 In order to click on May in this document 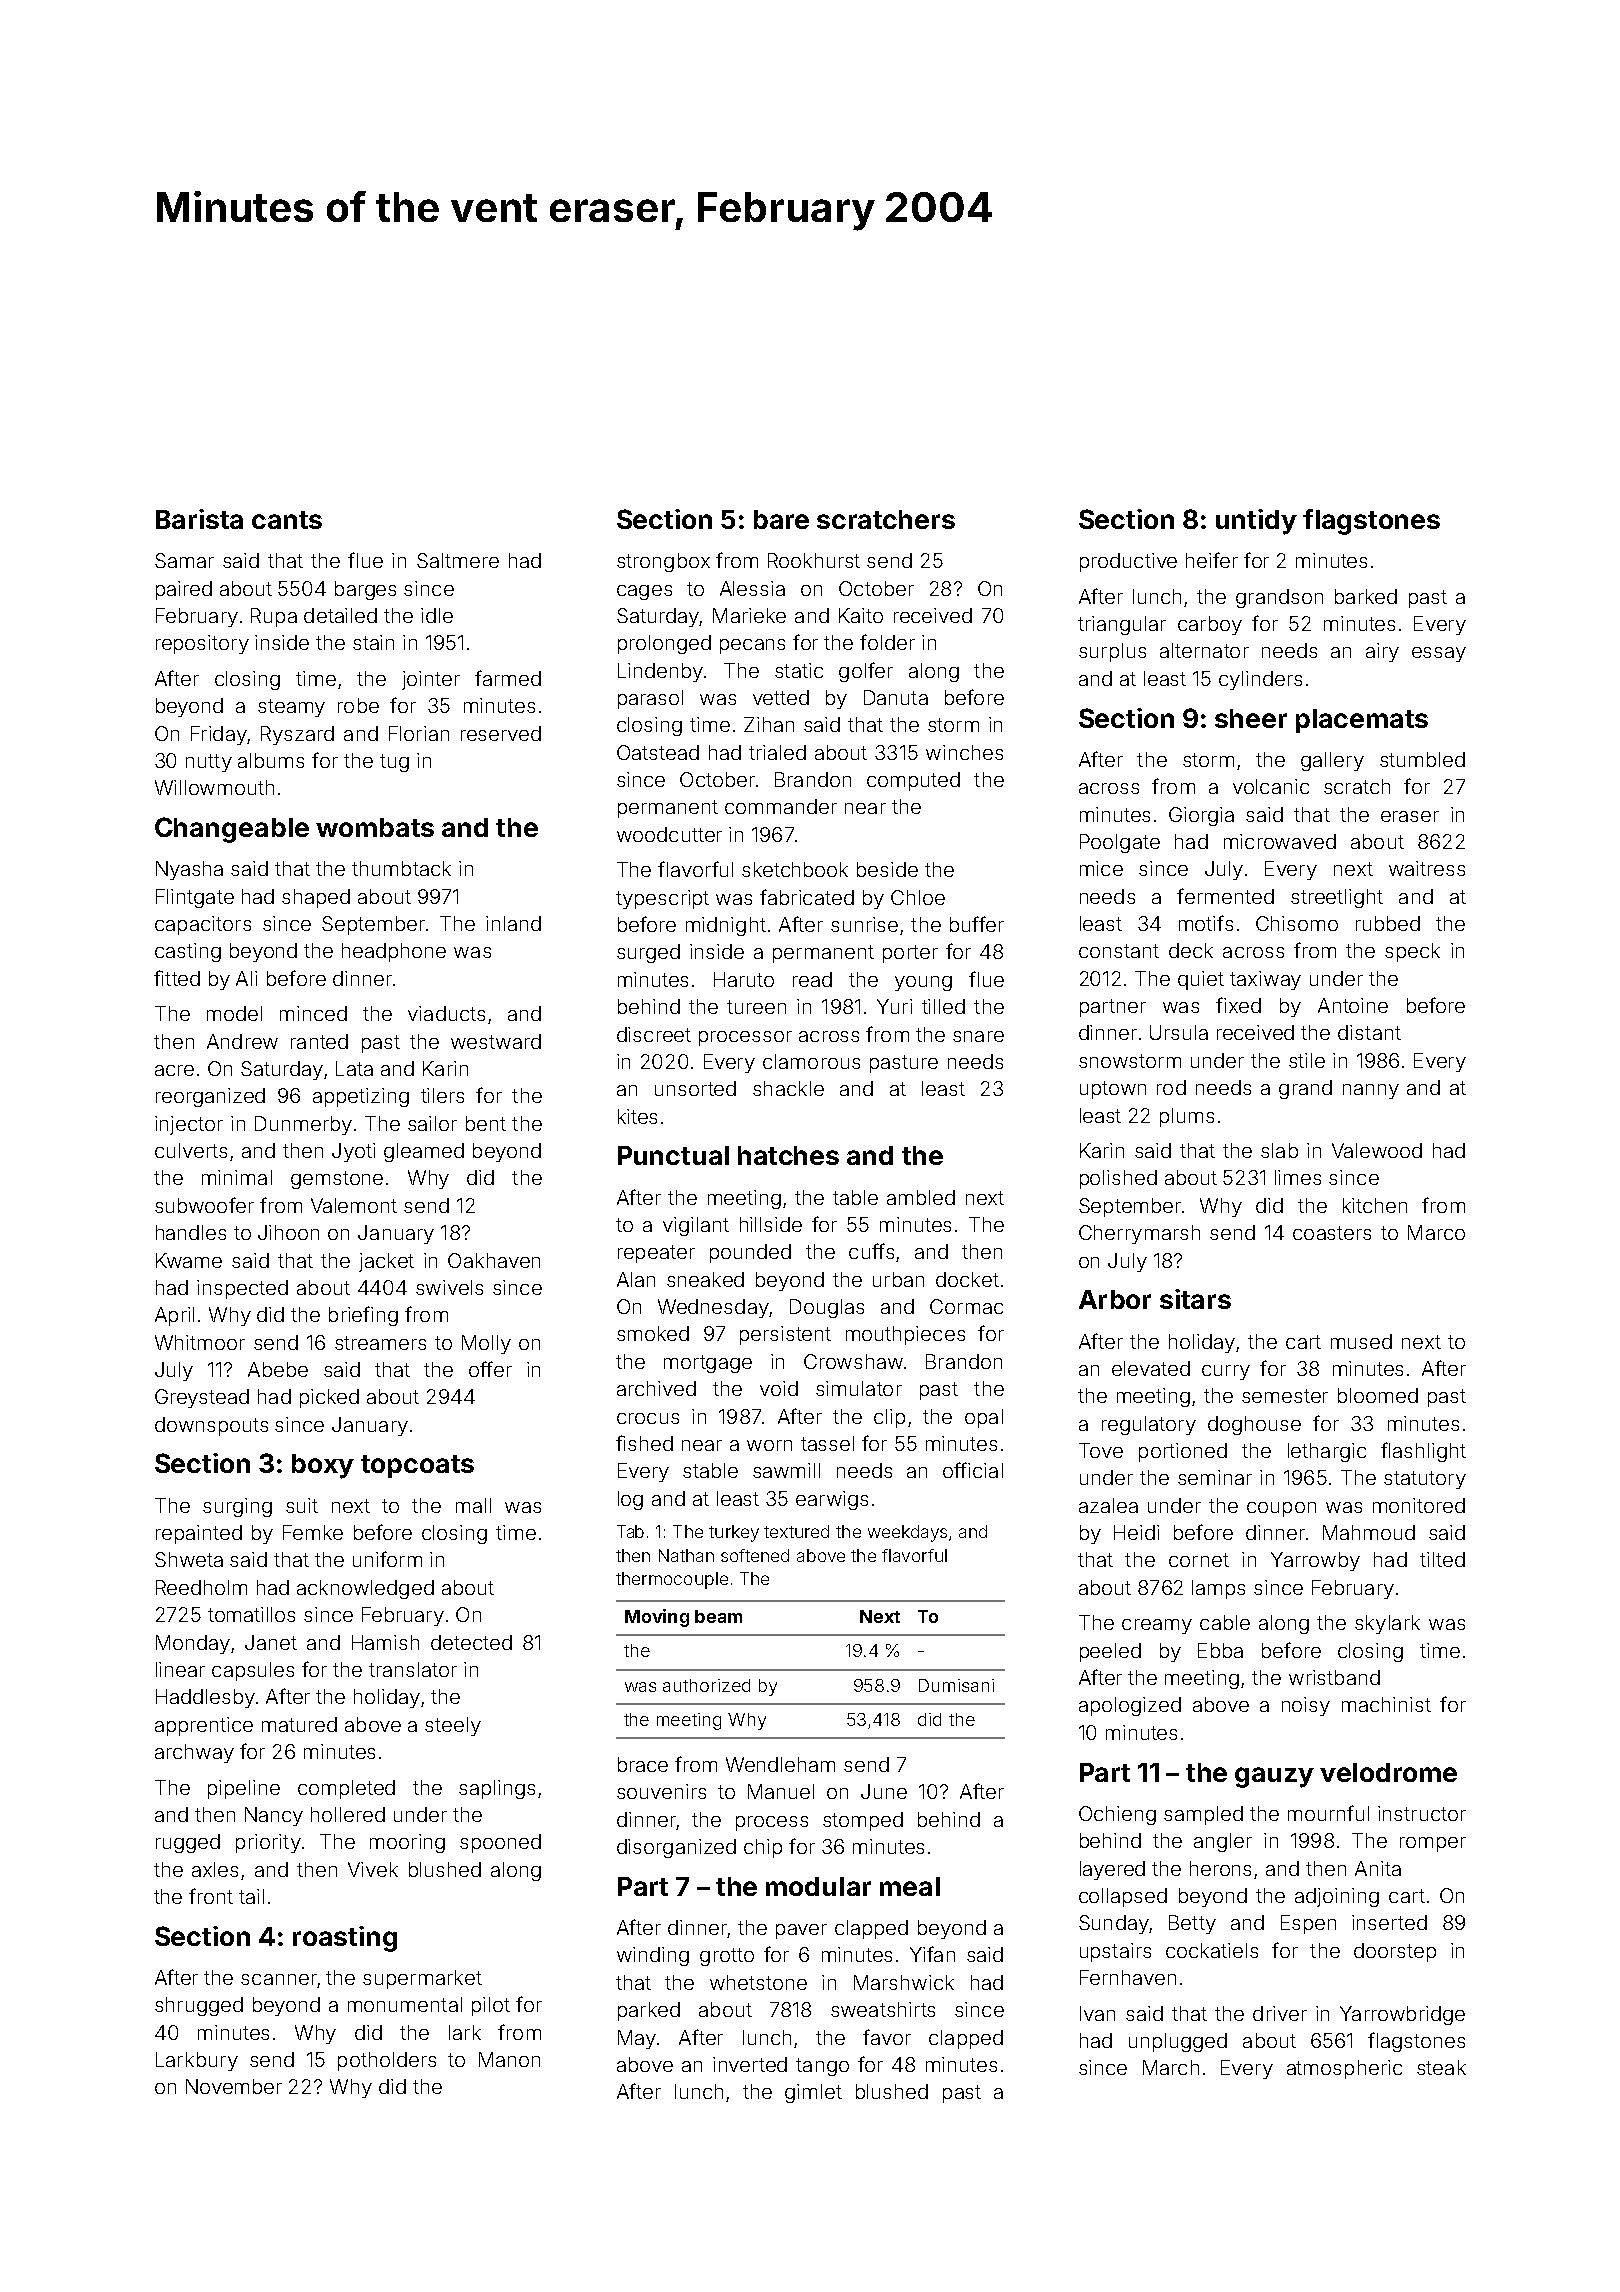, I will do `click(637, 2039)`.
